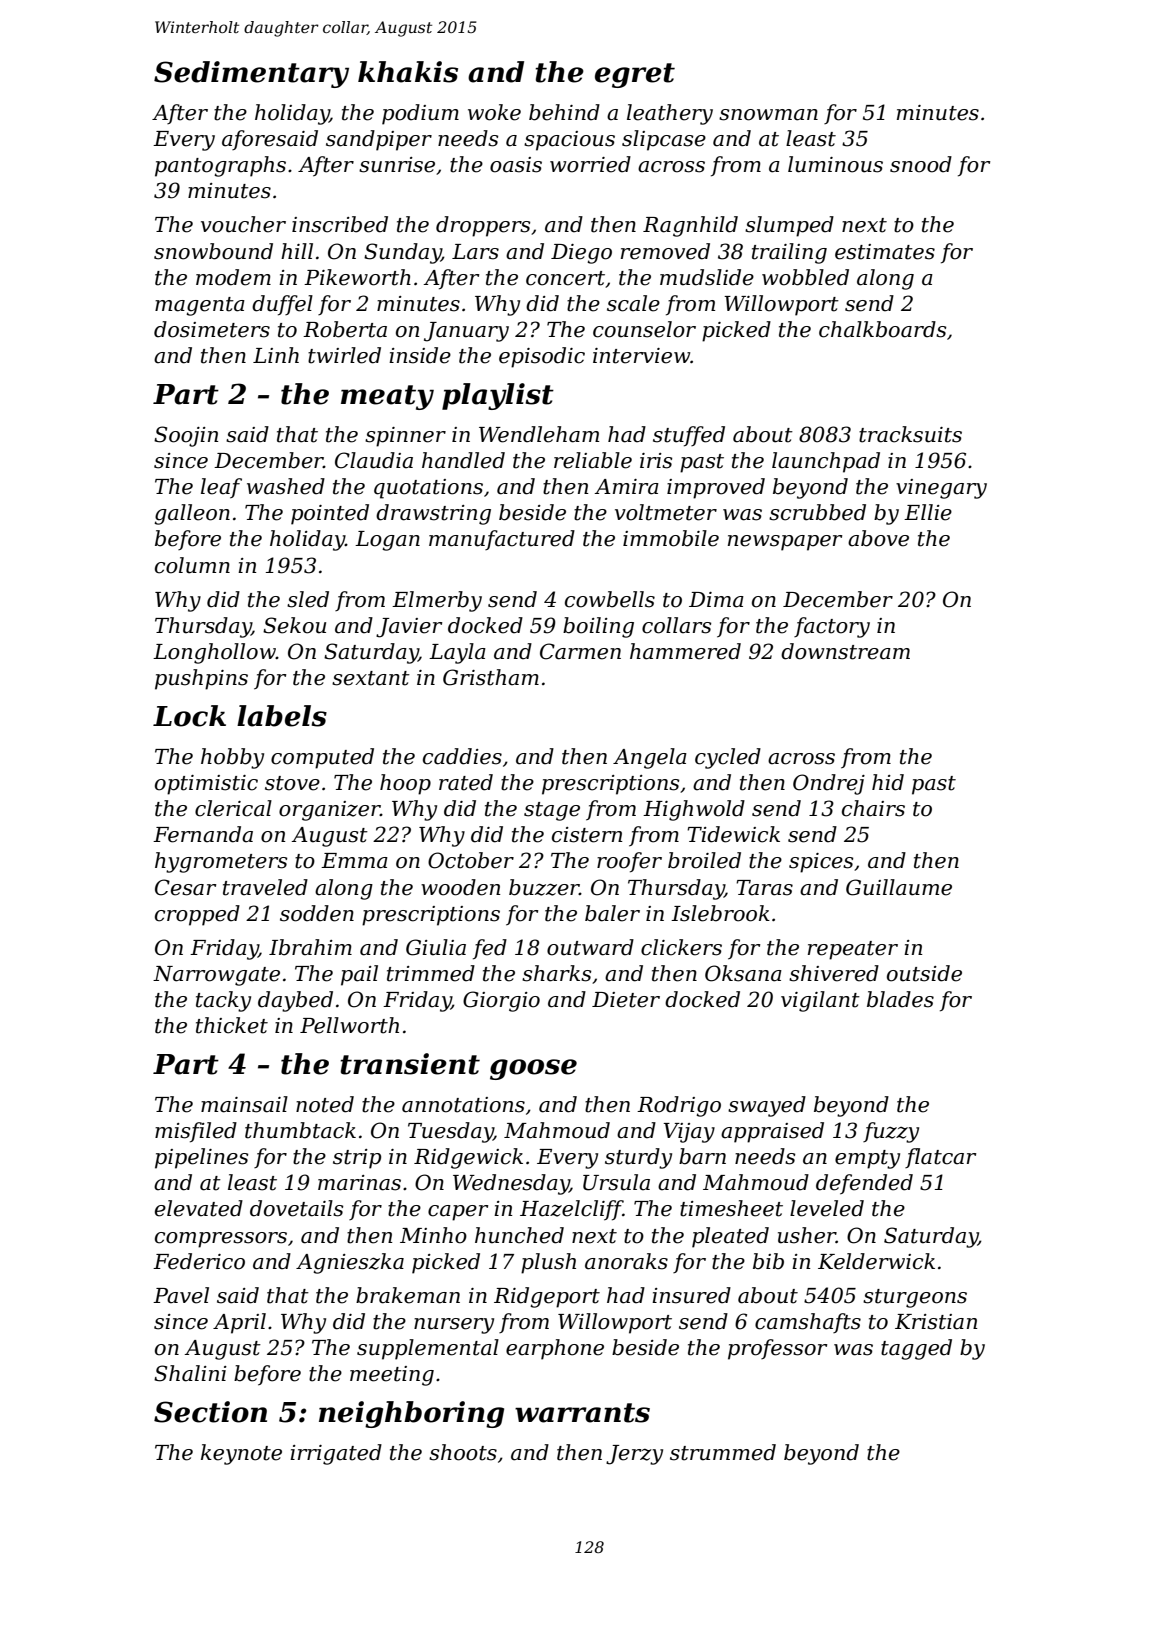 This screenshot has width=1149, height=1626. What do you see at coordinates (685, 651) in the screenshot?
I see `hammered` at bounding box center [685, 651].
